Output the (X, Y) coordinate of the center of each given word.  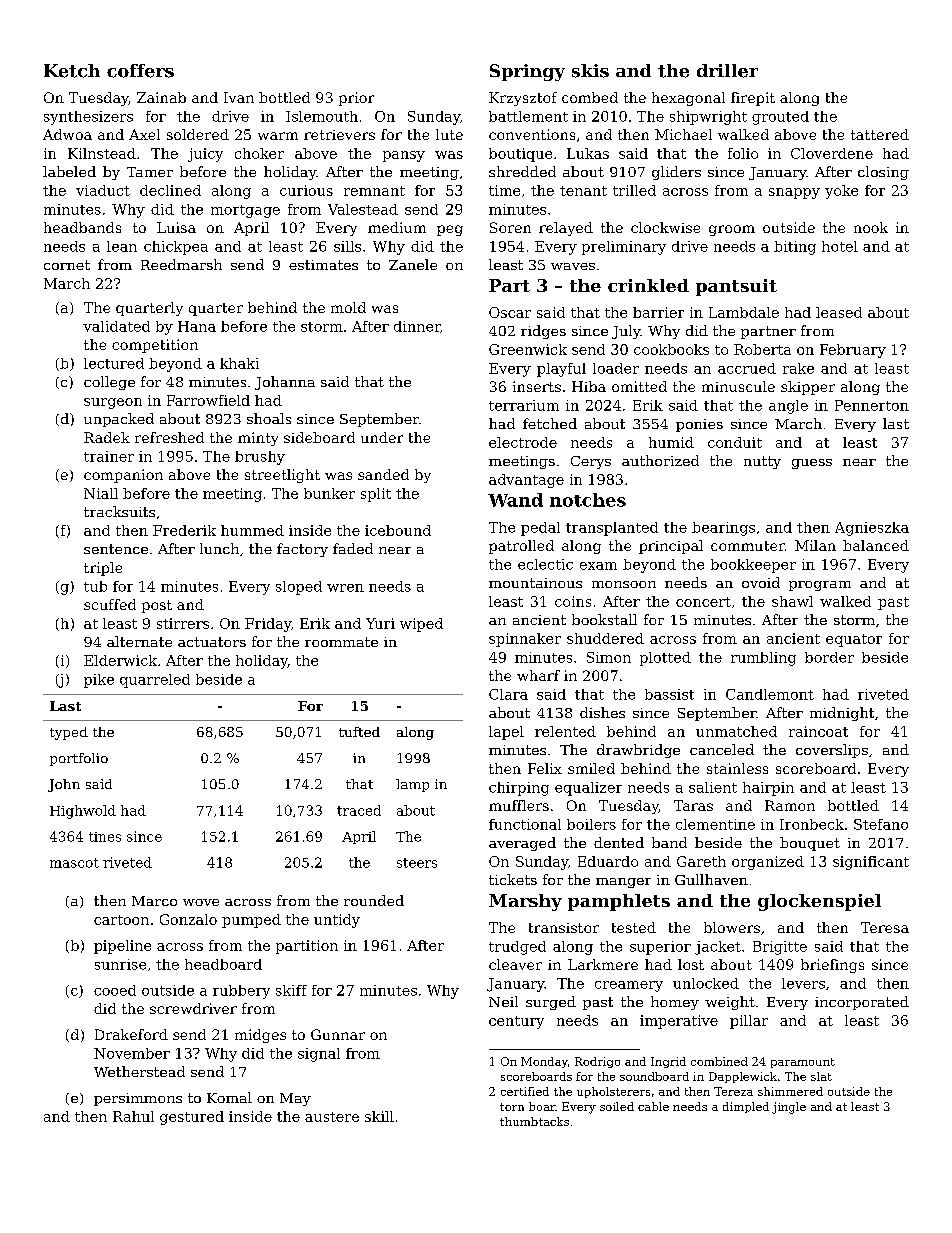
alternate (139, 641)
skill (379, 1116)
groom (732, 230)
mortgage (245, 211)
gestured (192, 1118)
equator (854, 640)
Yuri (380, 623)
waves (573, 266)
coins (573, 601)
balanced (876, 545)
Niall (101, 493)
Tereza (733, 1091)
